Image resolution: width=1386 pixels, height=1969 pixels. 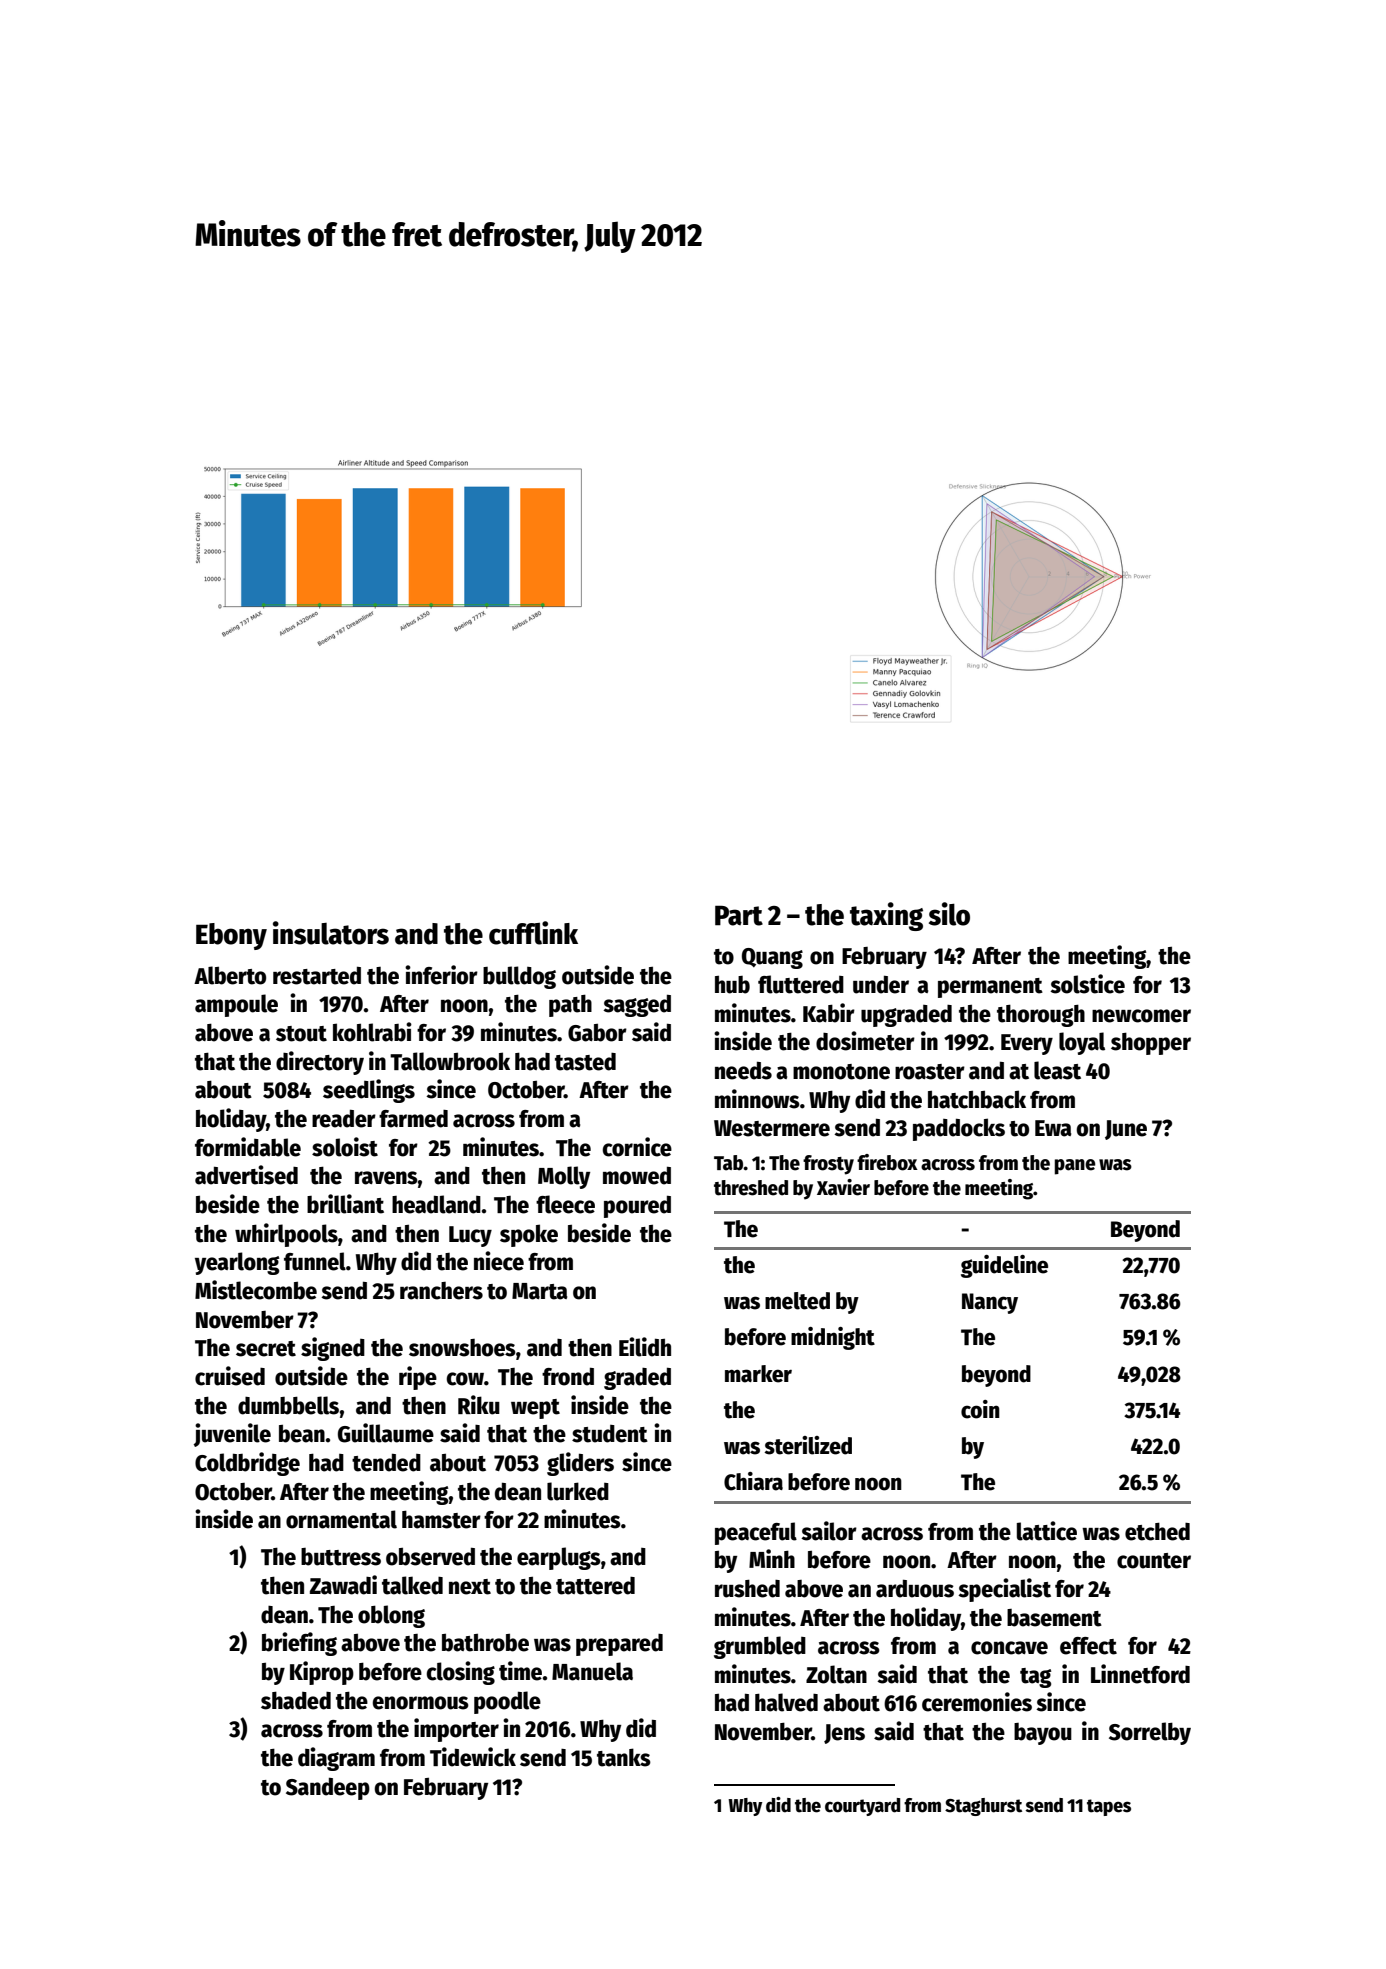 What do you see at coordinates (247, 1464) in the page?
I see `Coldbridge` at bounding box center [247, 1464].
